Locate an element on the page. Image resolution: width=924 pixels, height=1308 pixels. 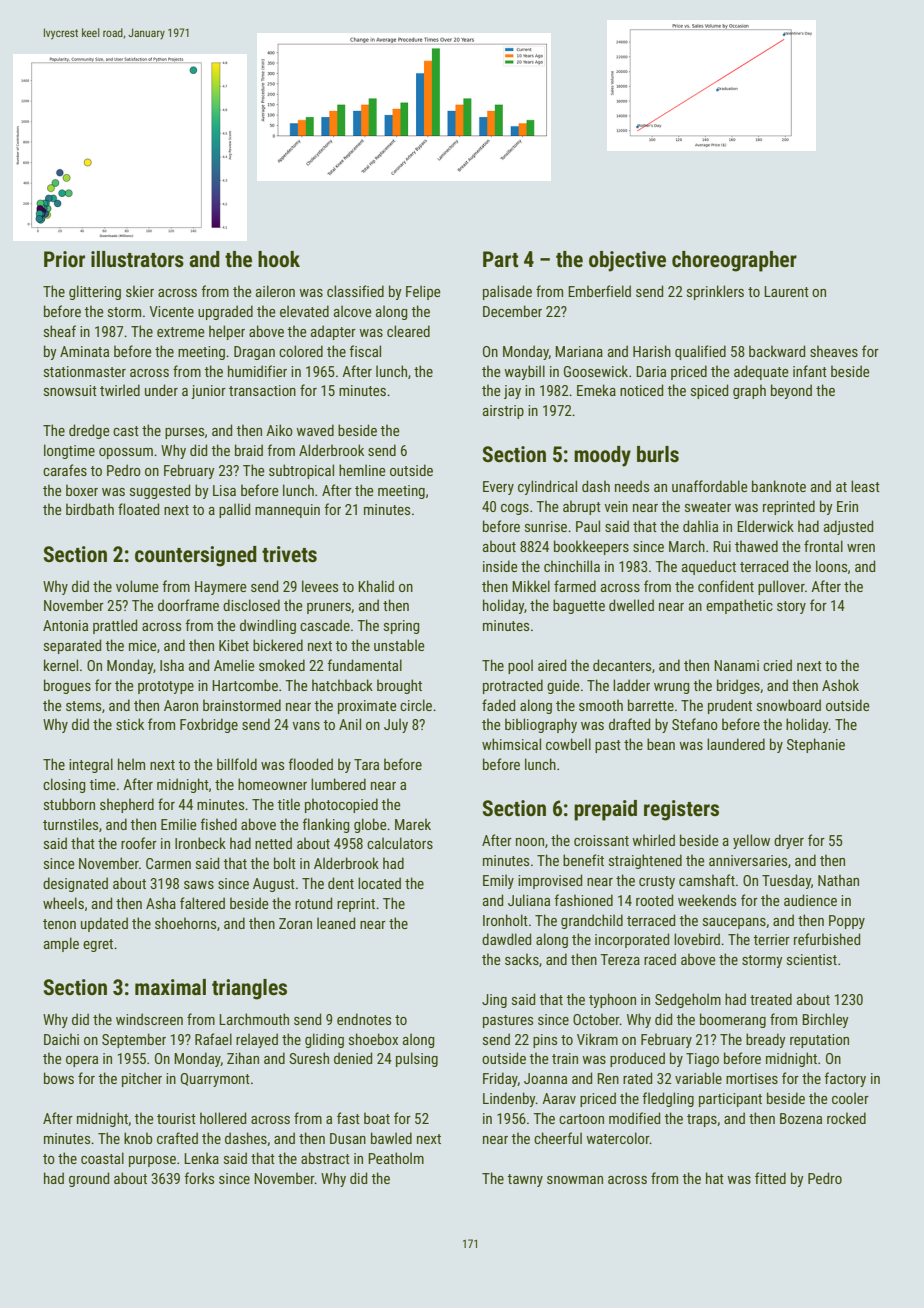
shepherd is located at coordinates (127, 805).
